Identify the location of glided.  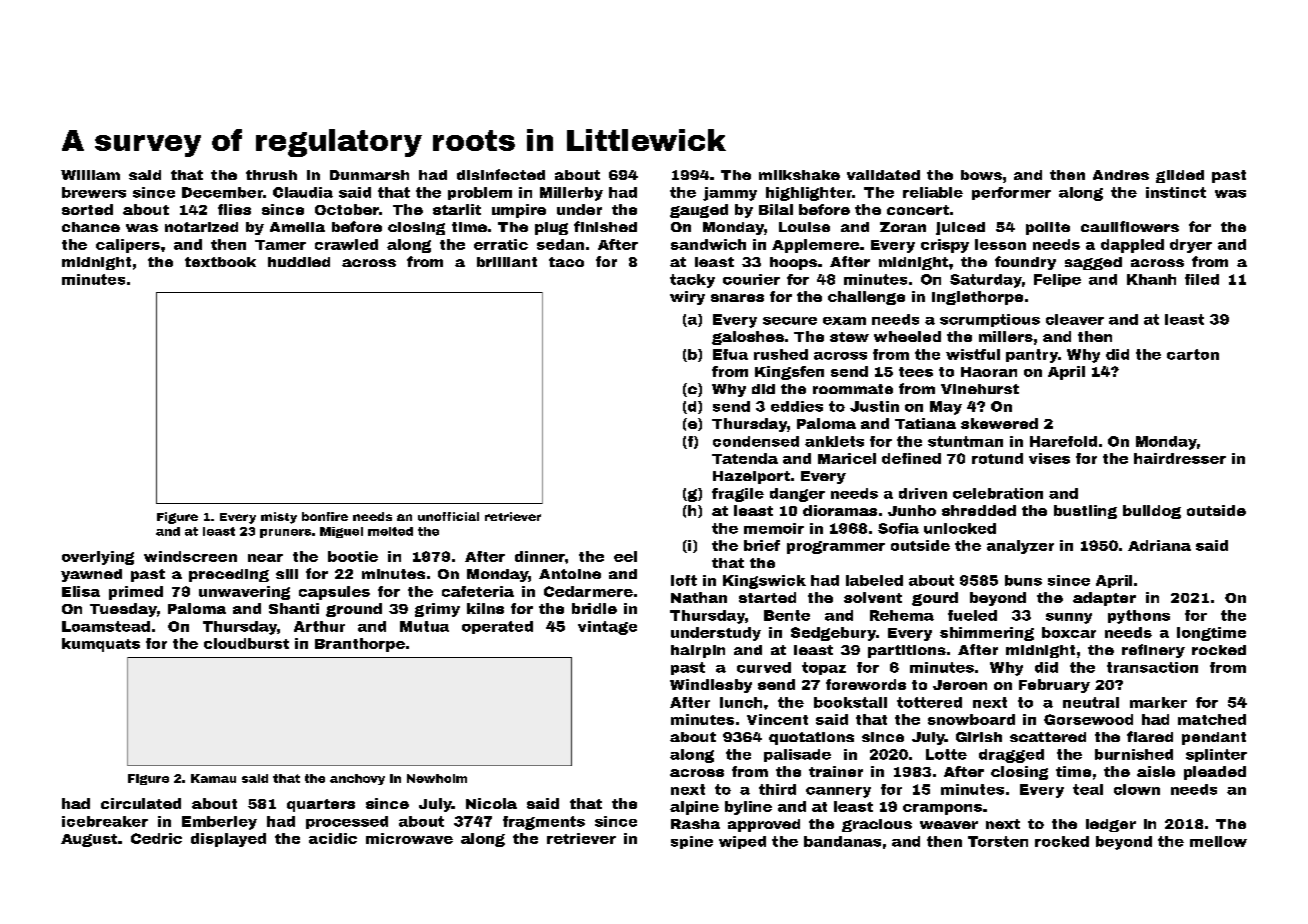
(1180, 176).
